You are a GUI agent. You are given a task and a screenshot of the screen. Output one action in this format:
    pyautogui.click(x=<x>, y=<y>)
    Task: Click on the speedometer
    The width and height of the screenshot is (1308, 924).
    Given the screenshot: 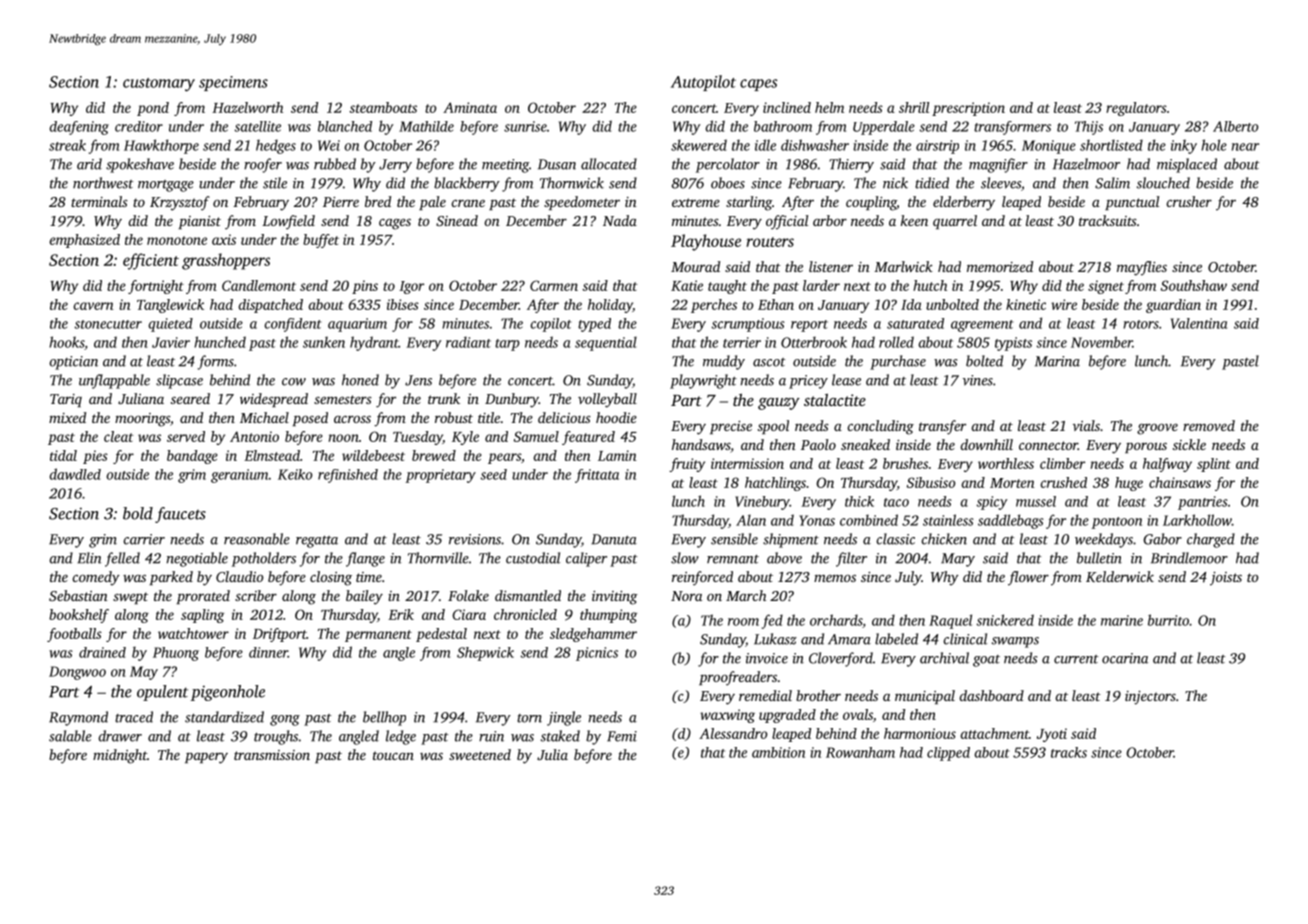 What is the action you would take?
    pyautogui.click(x=582, y=203)
